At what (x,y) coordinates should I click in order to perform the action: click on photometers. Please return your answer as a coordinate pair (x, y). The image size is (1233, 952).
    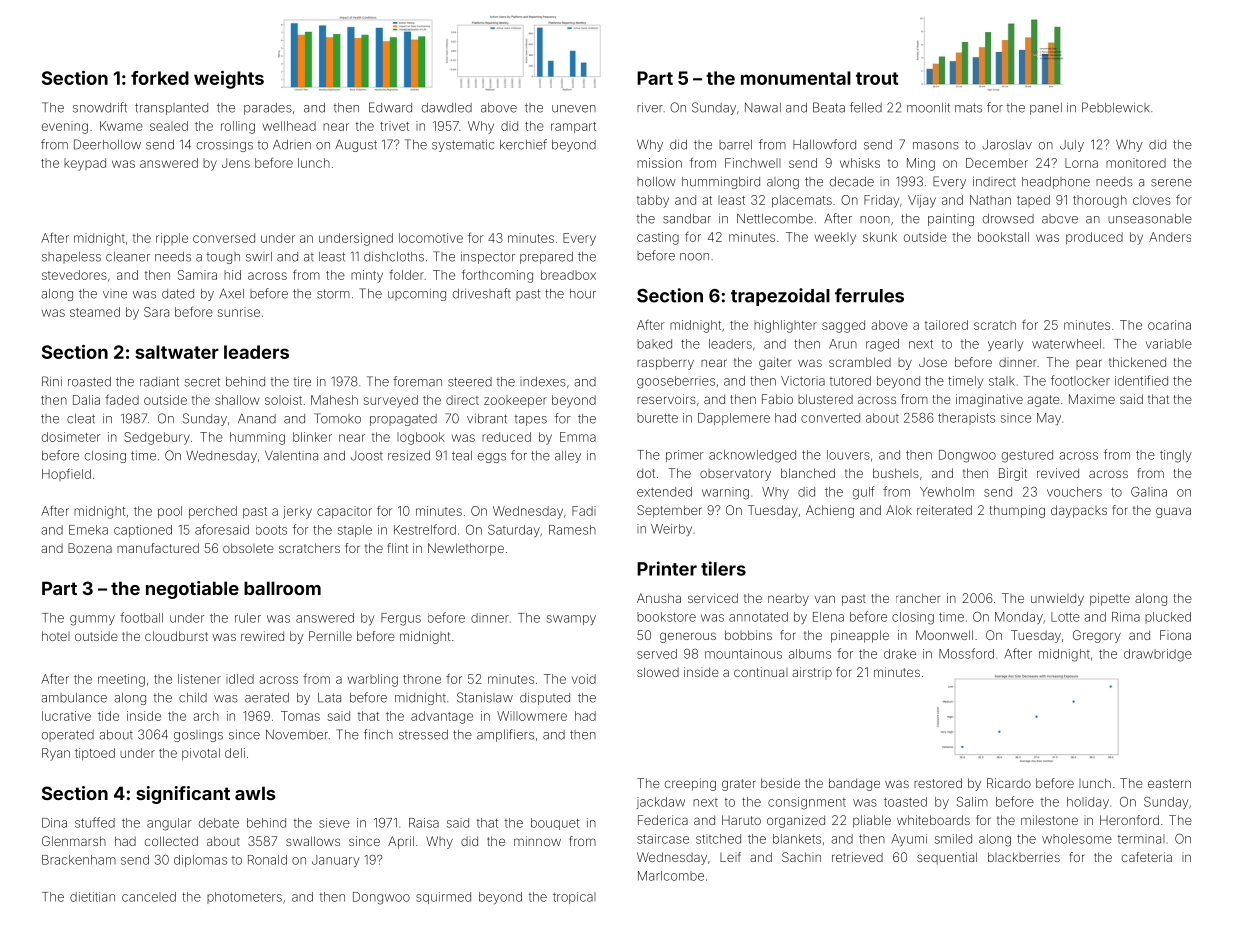
    Looking at the image, I should click on (244, 898).
